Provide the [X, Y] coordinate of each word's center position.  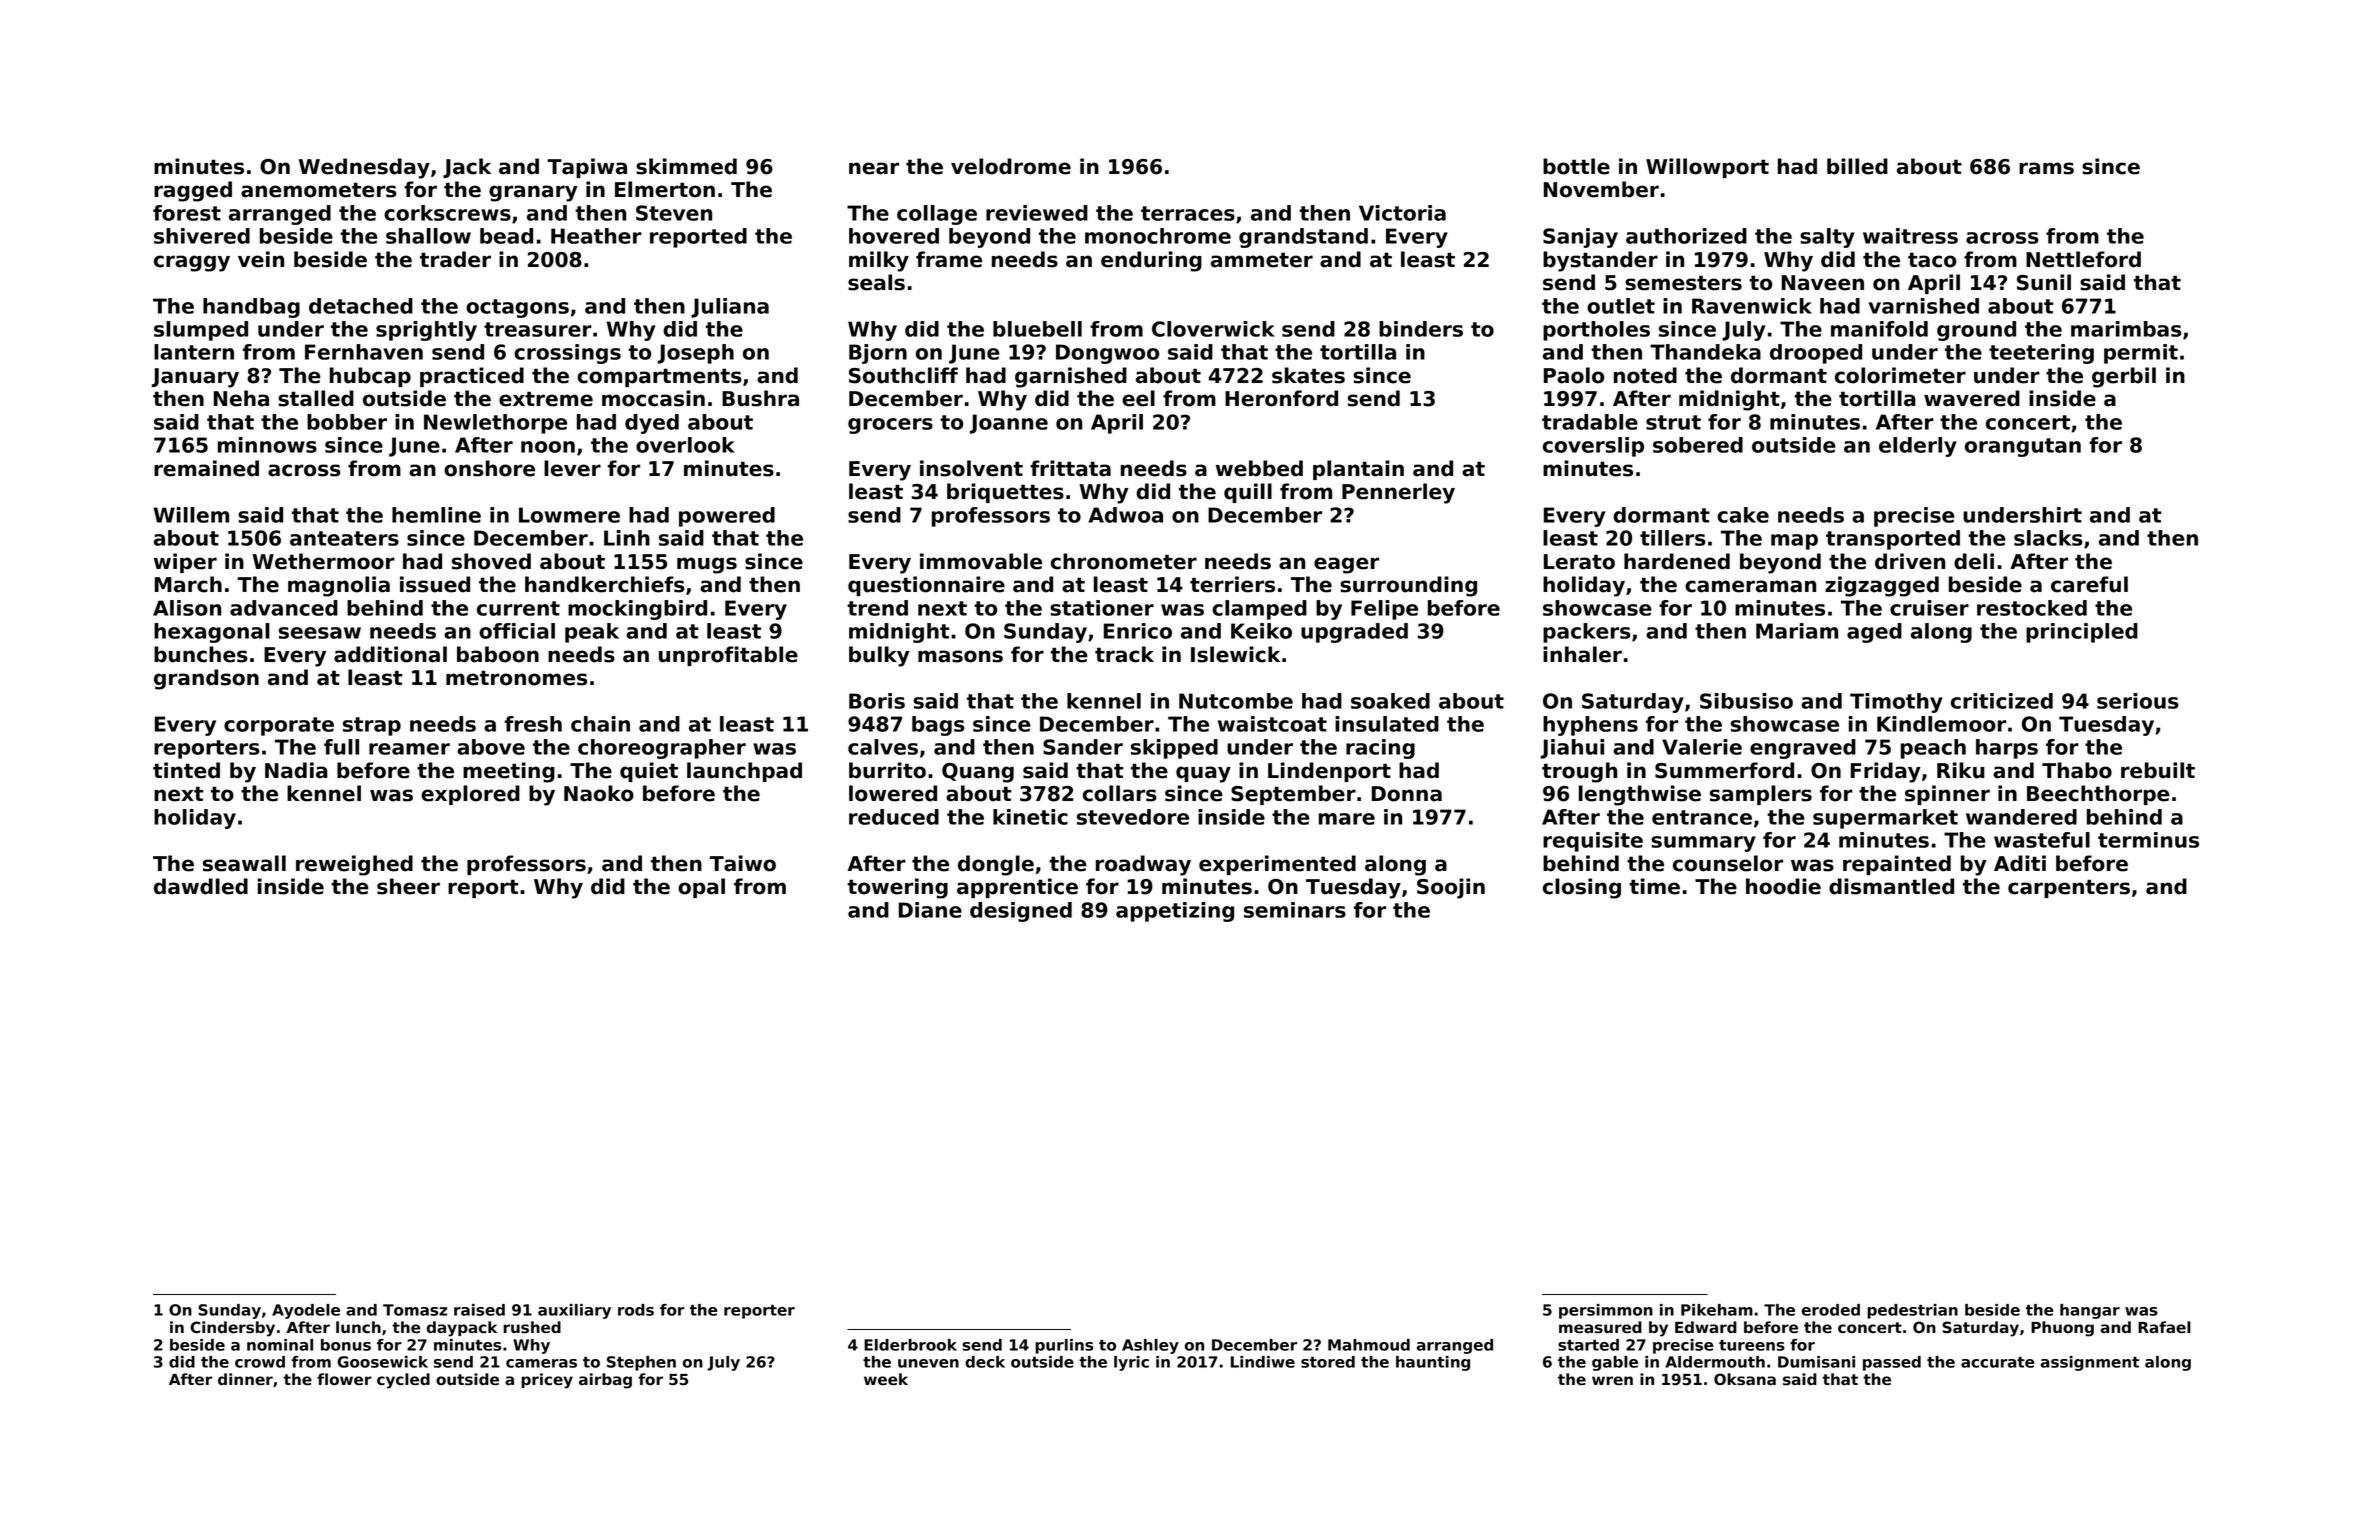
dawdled [201, 886]
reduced [894, 817]
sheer [408, 886]
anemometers [319, 190]
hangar [2090, 1311]
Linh [627, 538]
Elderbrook [910, 1345]
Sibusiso [1746, 701]
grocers [890, 426]
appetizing [1175, 912]
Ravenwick [1752, 306]
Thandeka [1705, 352]
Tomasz [415, 1310]
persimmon [1606, 1311]
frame [949, 259]
